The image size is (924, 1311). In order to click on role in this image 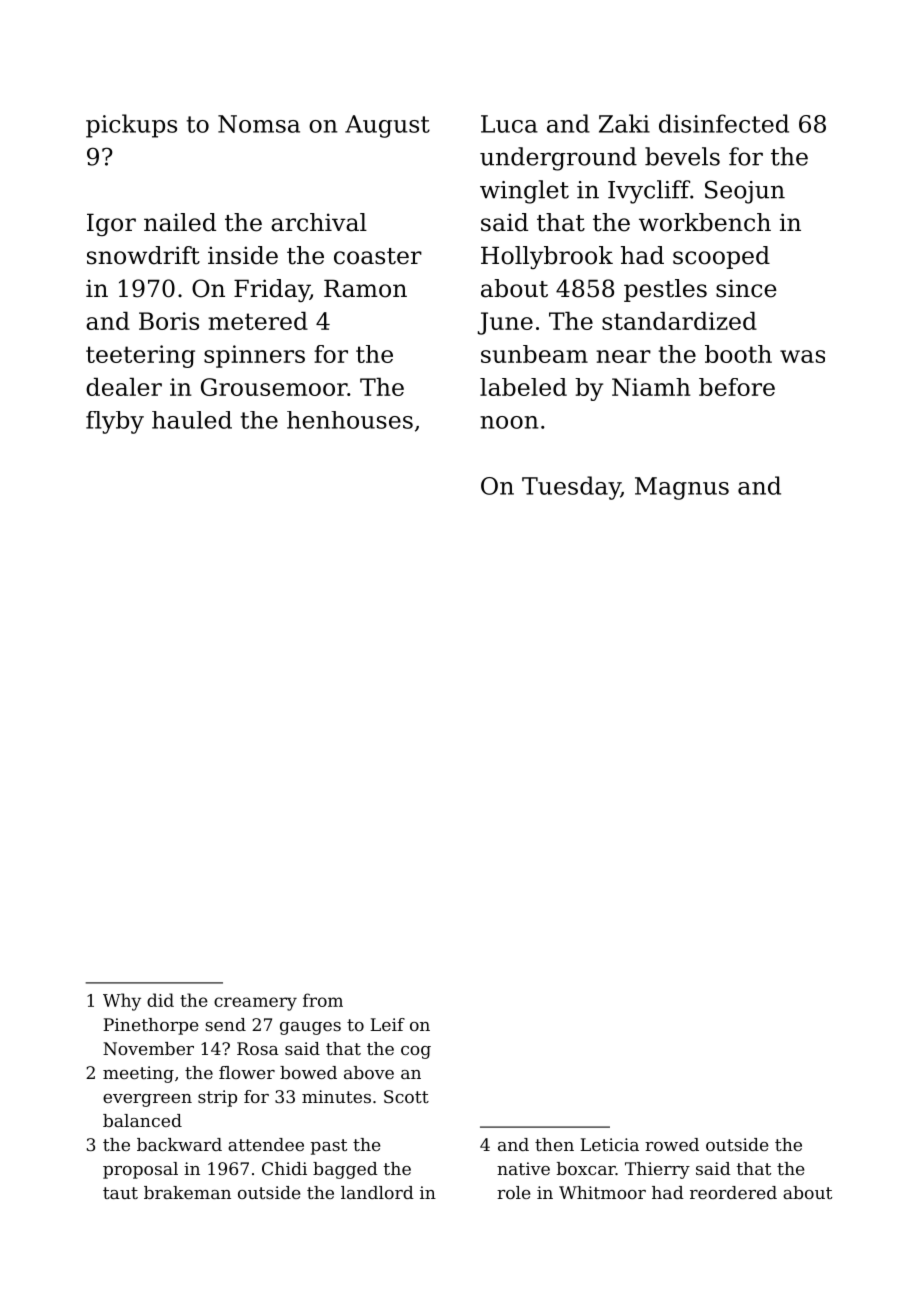, I will do `click(514, 1192)`.
